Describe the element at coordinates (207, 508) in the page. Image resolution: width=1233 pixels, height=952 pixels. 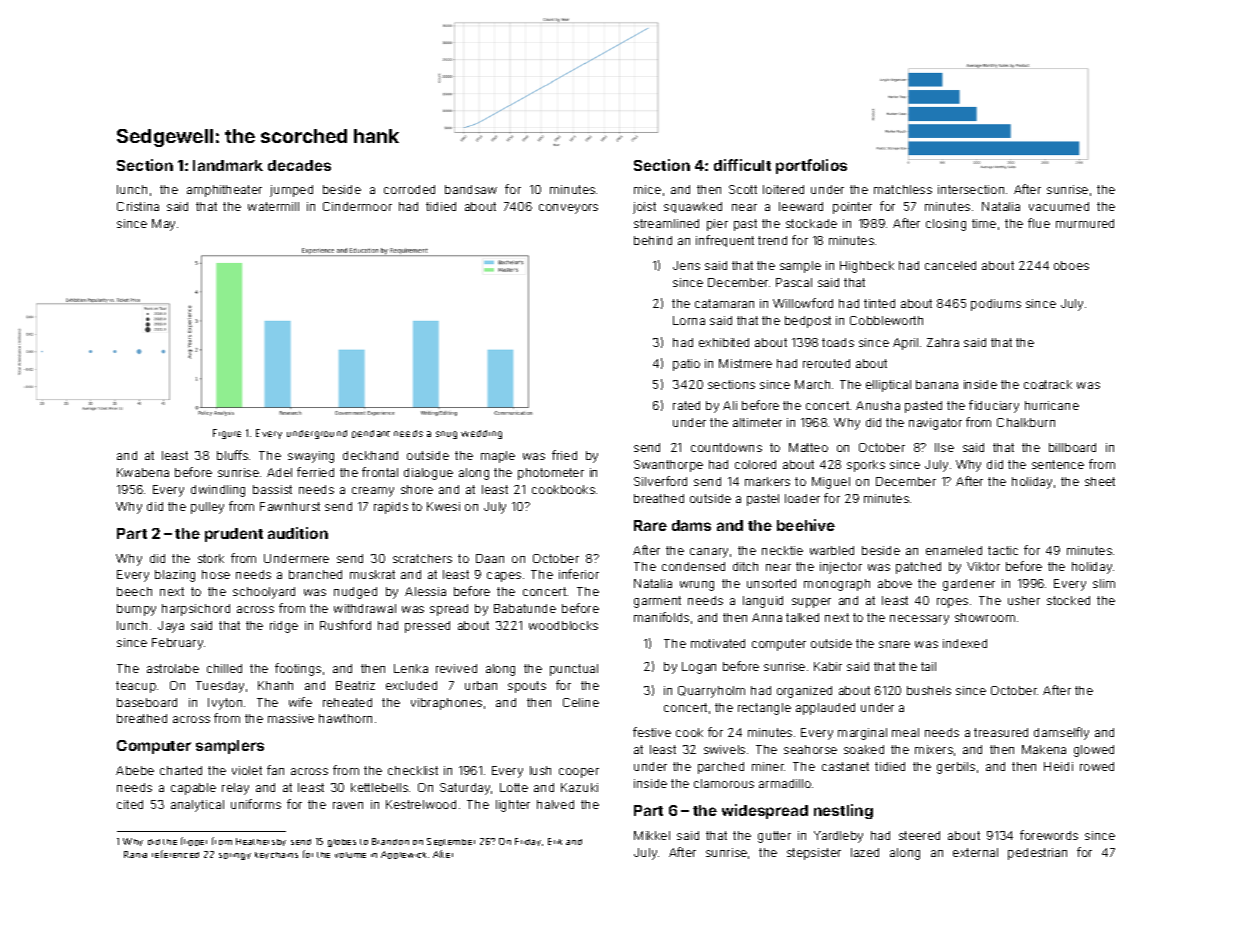
I see `pulley` at that location.
